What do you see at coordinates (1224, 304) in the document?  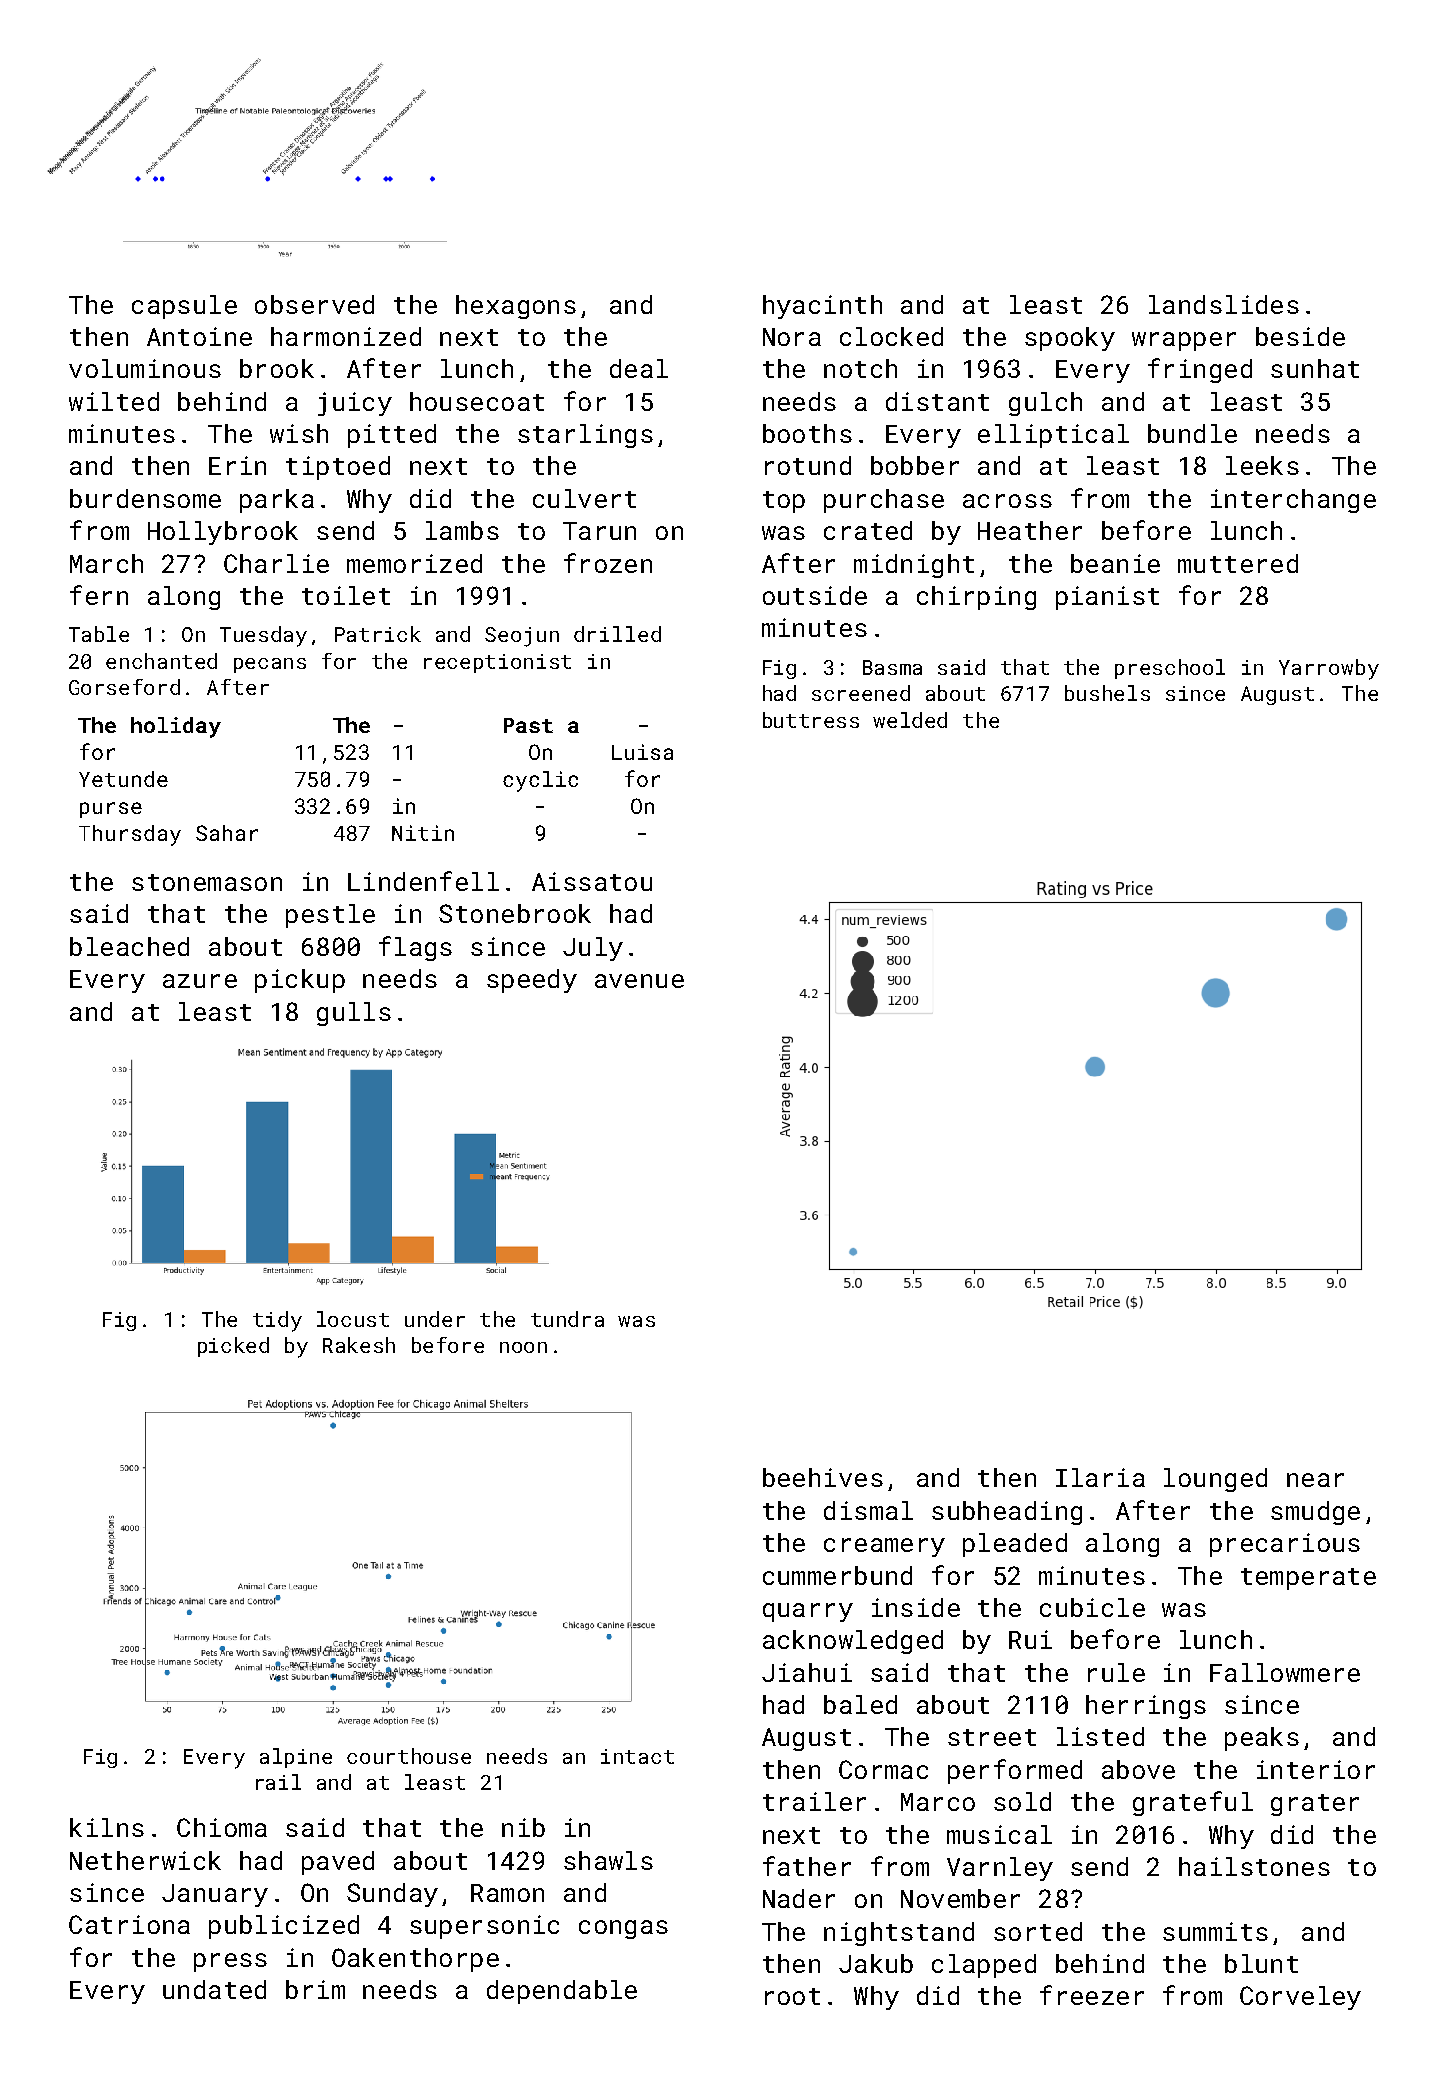 I see `landslides` at bounding box center [1224, 304].
